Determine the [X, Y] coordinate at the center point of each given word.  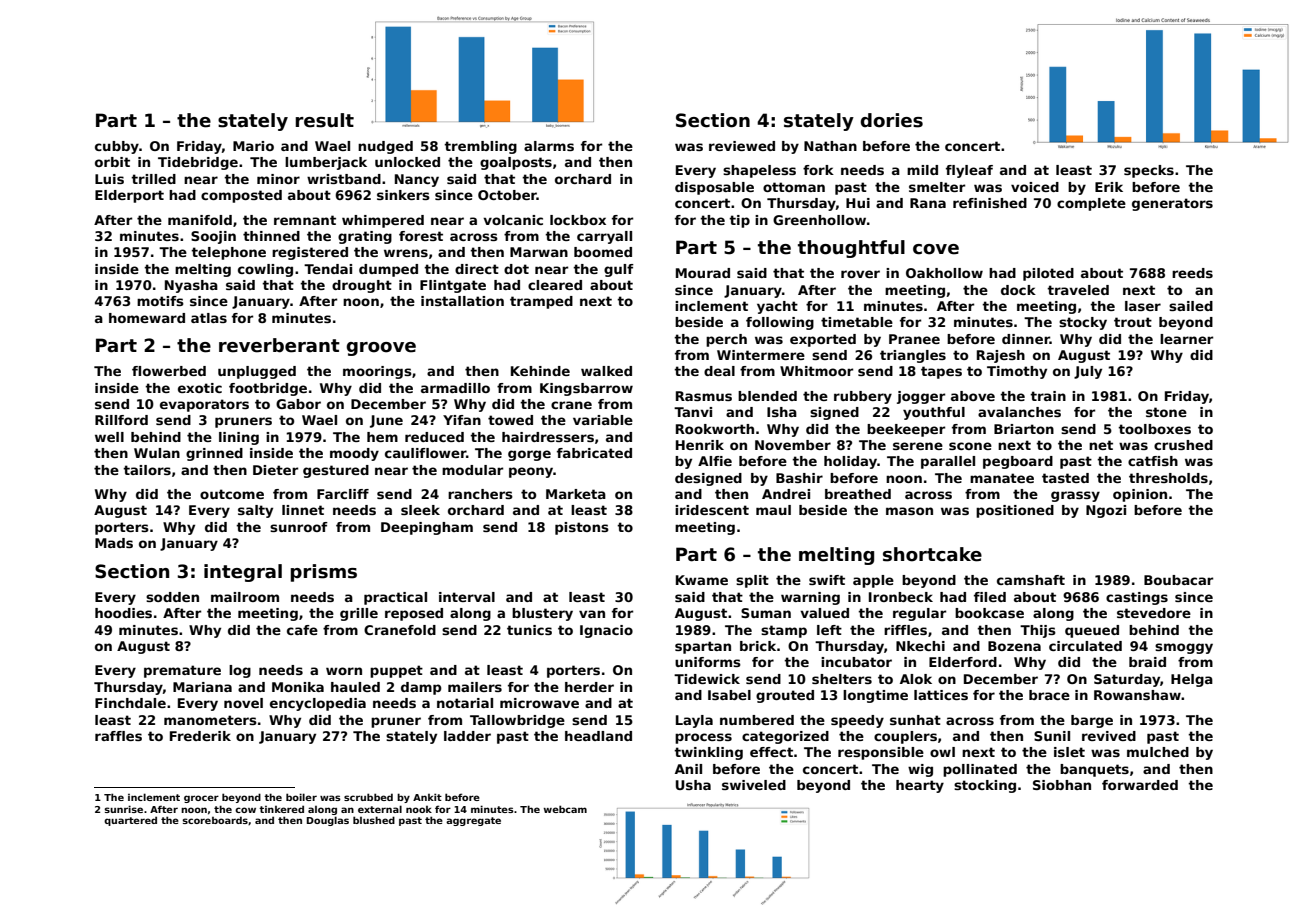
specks [1149, 171]
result [324, 120]
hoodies [123, 613]
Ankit [427, 797]
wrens [406, 253]
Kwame [702, 580]
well [109, 437]
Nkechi [920, 646]
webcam [565, 809]
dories [891, 120]
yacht [777, 307]
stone [1166, 412]
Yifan [462, 420]
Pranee [914, 339]
